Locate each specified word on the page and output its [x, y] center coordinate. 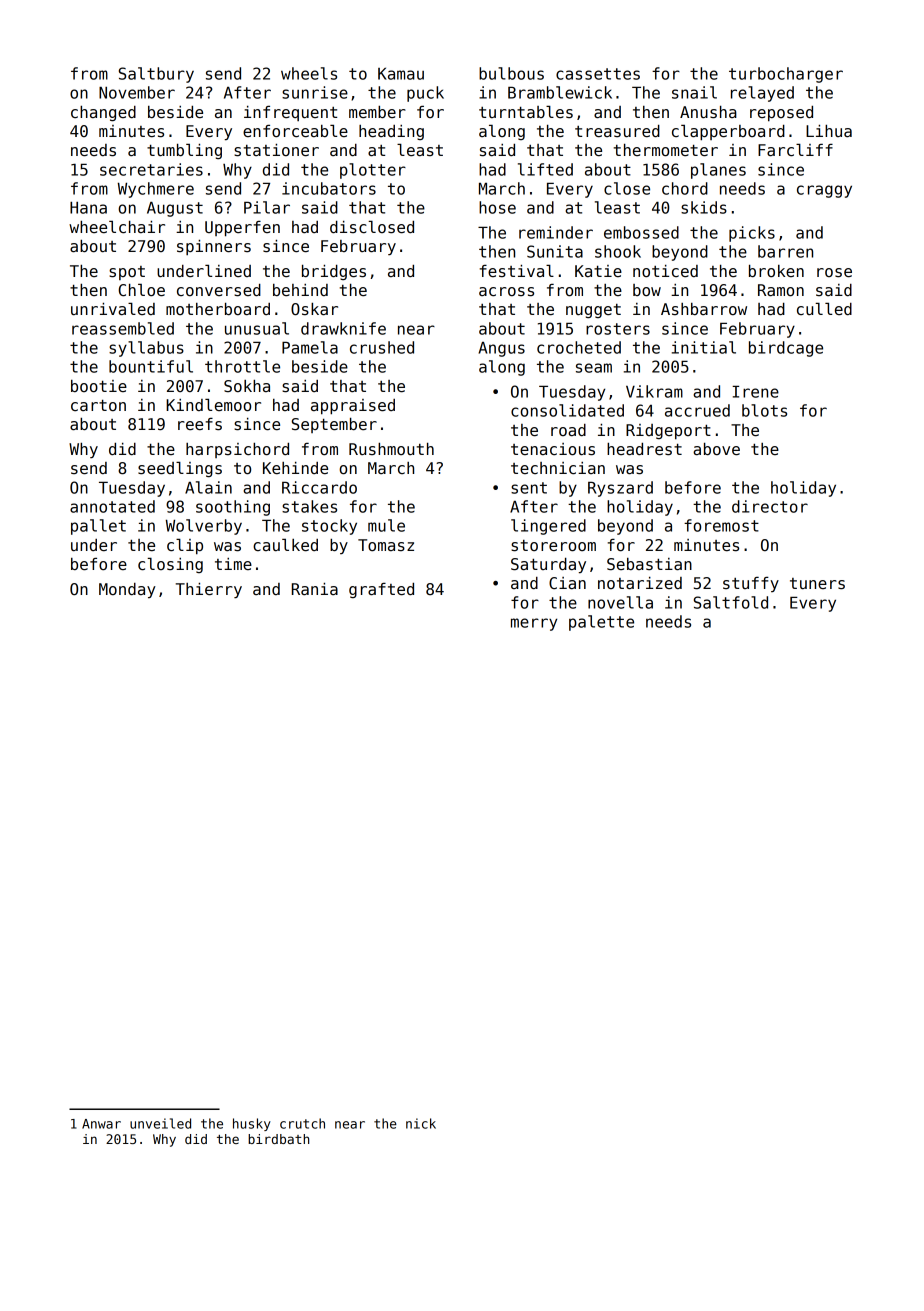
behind [300, 290]
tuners [817, 584]
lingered [548, 527]
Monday [127, 590]
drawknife [343, 328]
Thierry [209, 591]
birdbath [278, 1139]
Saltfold [731, 602]
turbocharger [786, 75]
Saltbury [156, 75]
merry [534, 624]
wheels [309, 73]
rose [834, 273]
